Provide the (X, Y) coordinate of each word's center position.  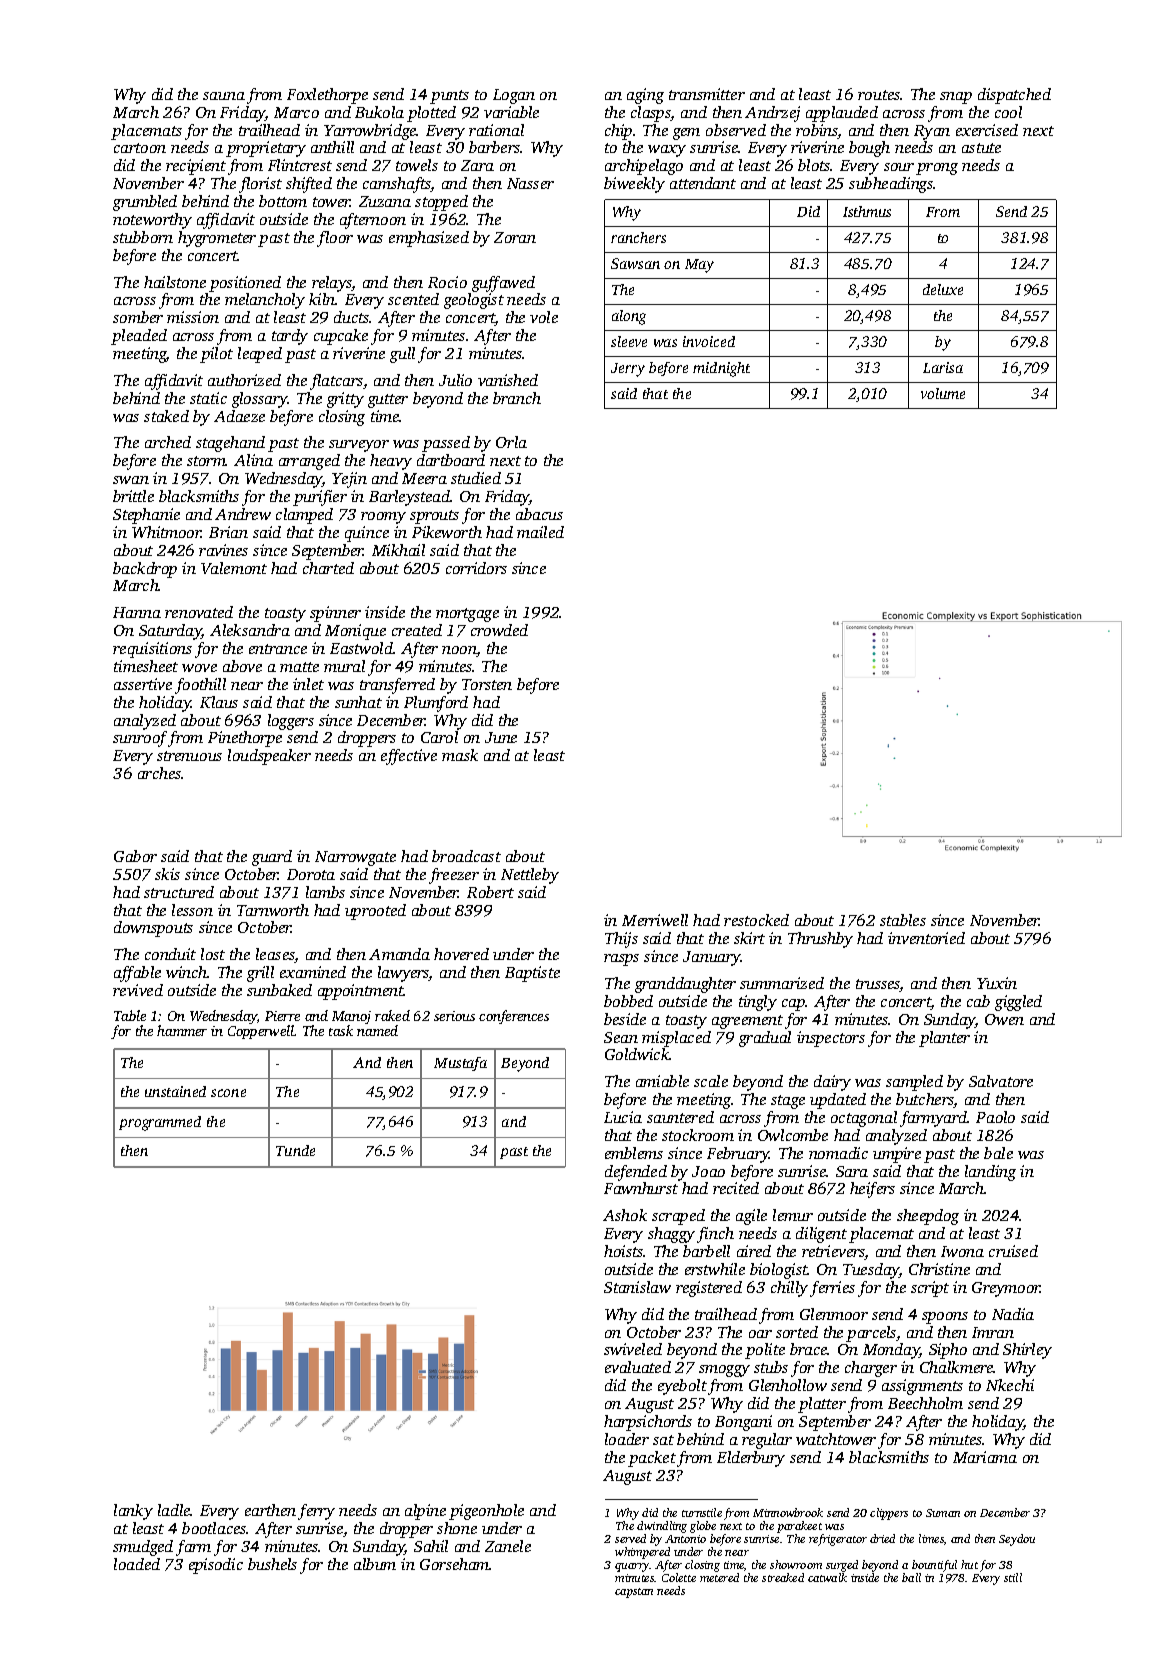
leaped (260, 355)
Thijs (621, 940)
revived (138, 990)
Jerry (628, 370)
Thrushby (820, 940)
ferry (316, 1512)
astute (981, 148)
